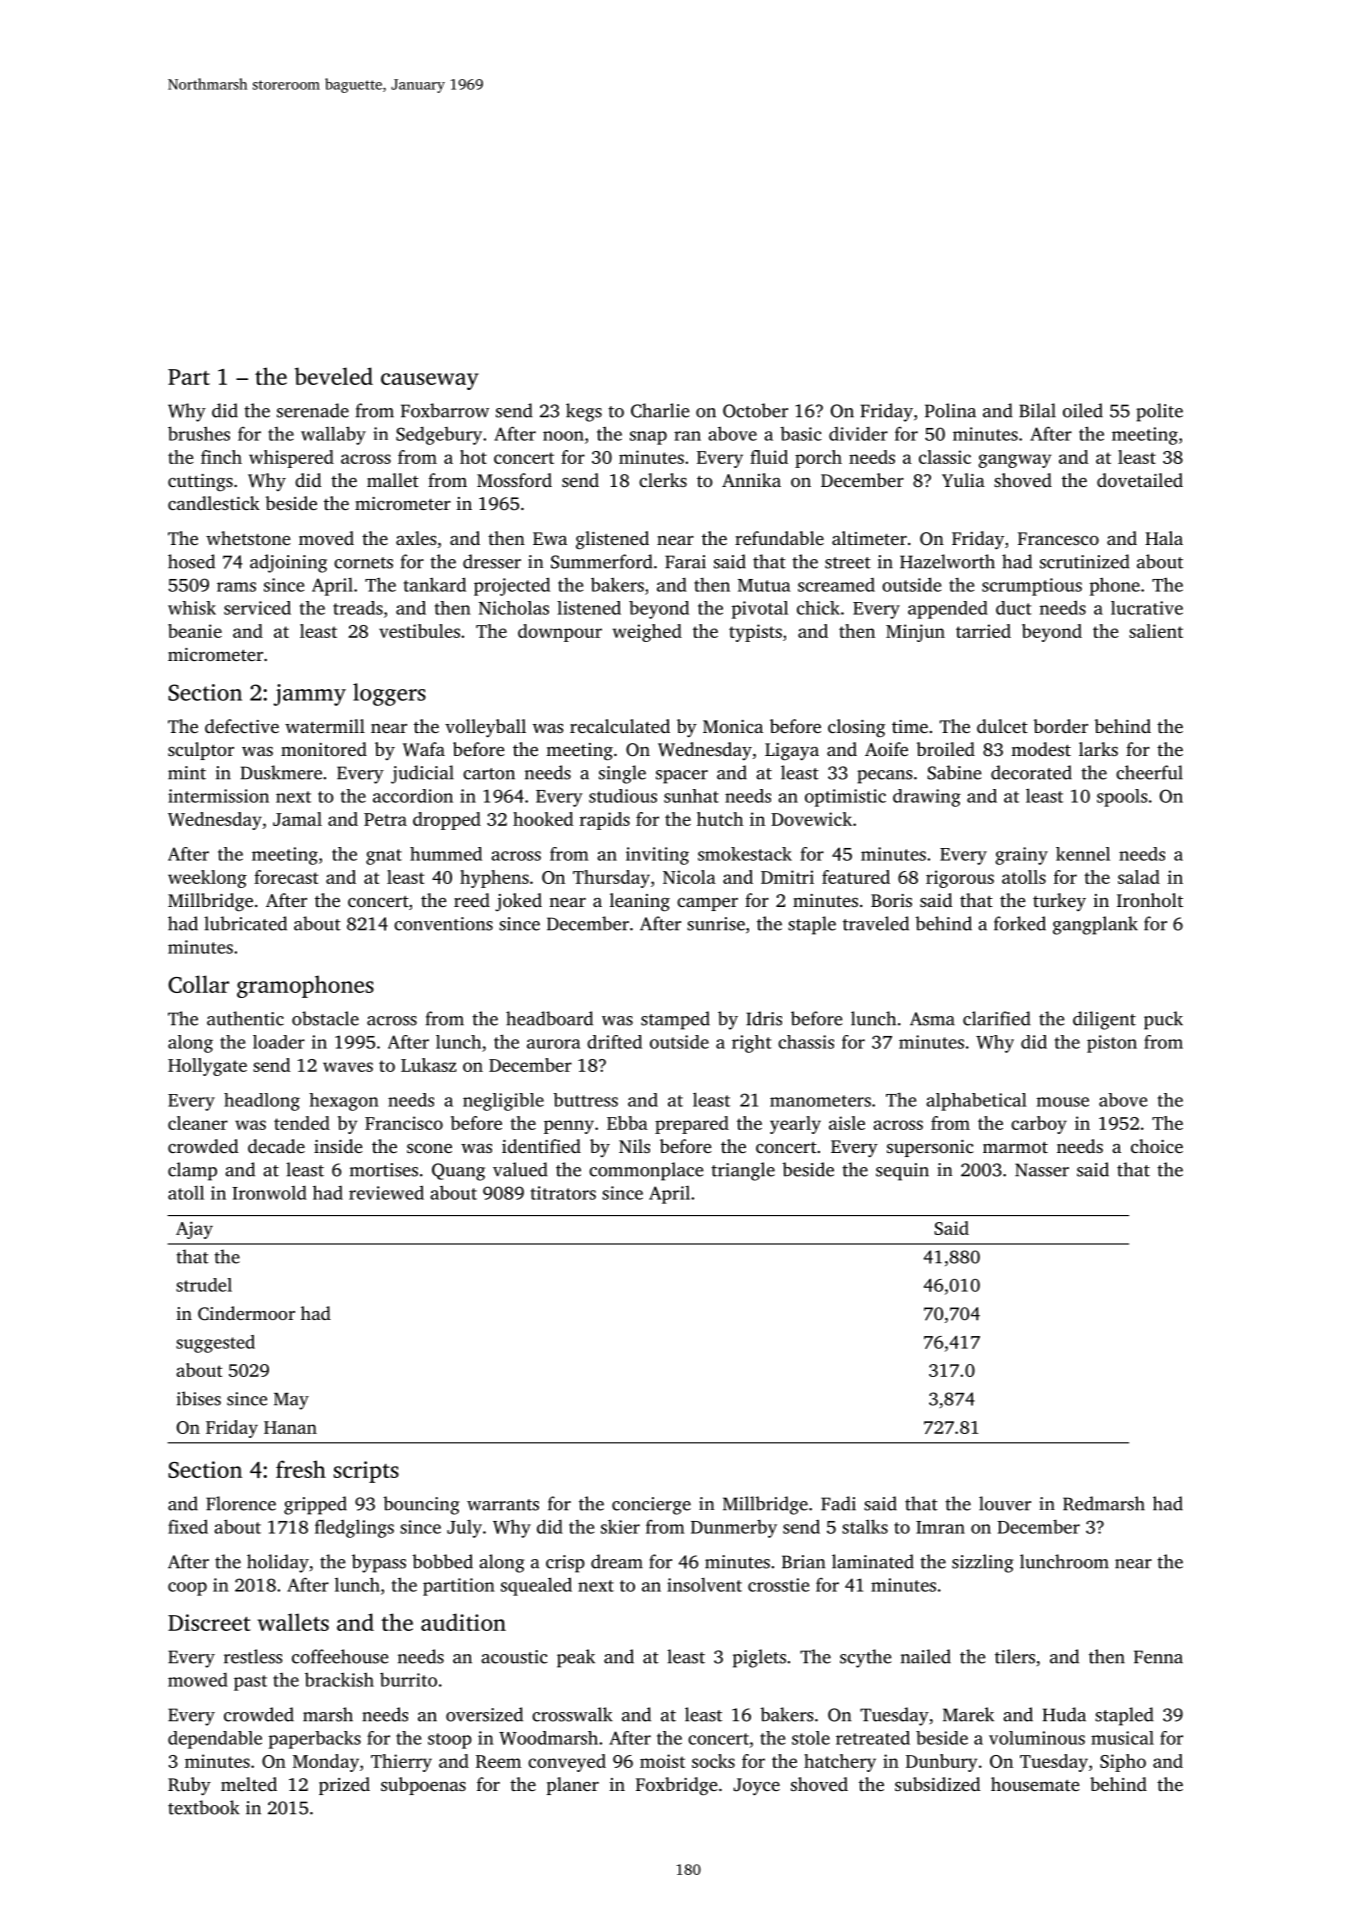 Image resolution: width=1351 pixels, height=1911 pixels. Describe the element at coordinates (950, 410) in the page. I see `Polina` at that location.
